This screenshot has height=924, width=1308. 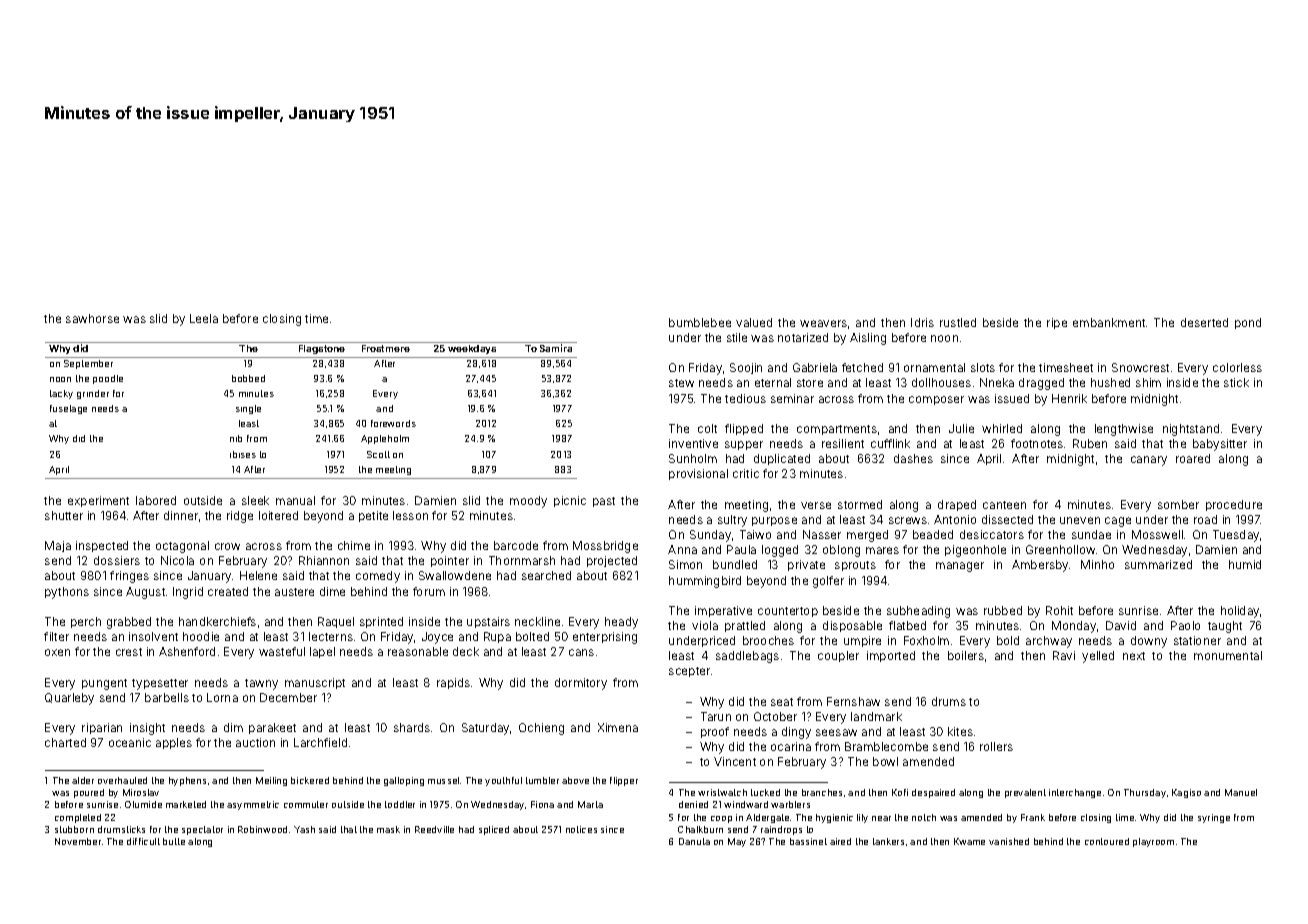 I want to click on bumblebee, so click(x=700, y=322).
